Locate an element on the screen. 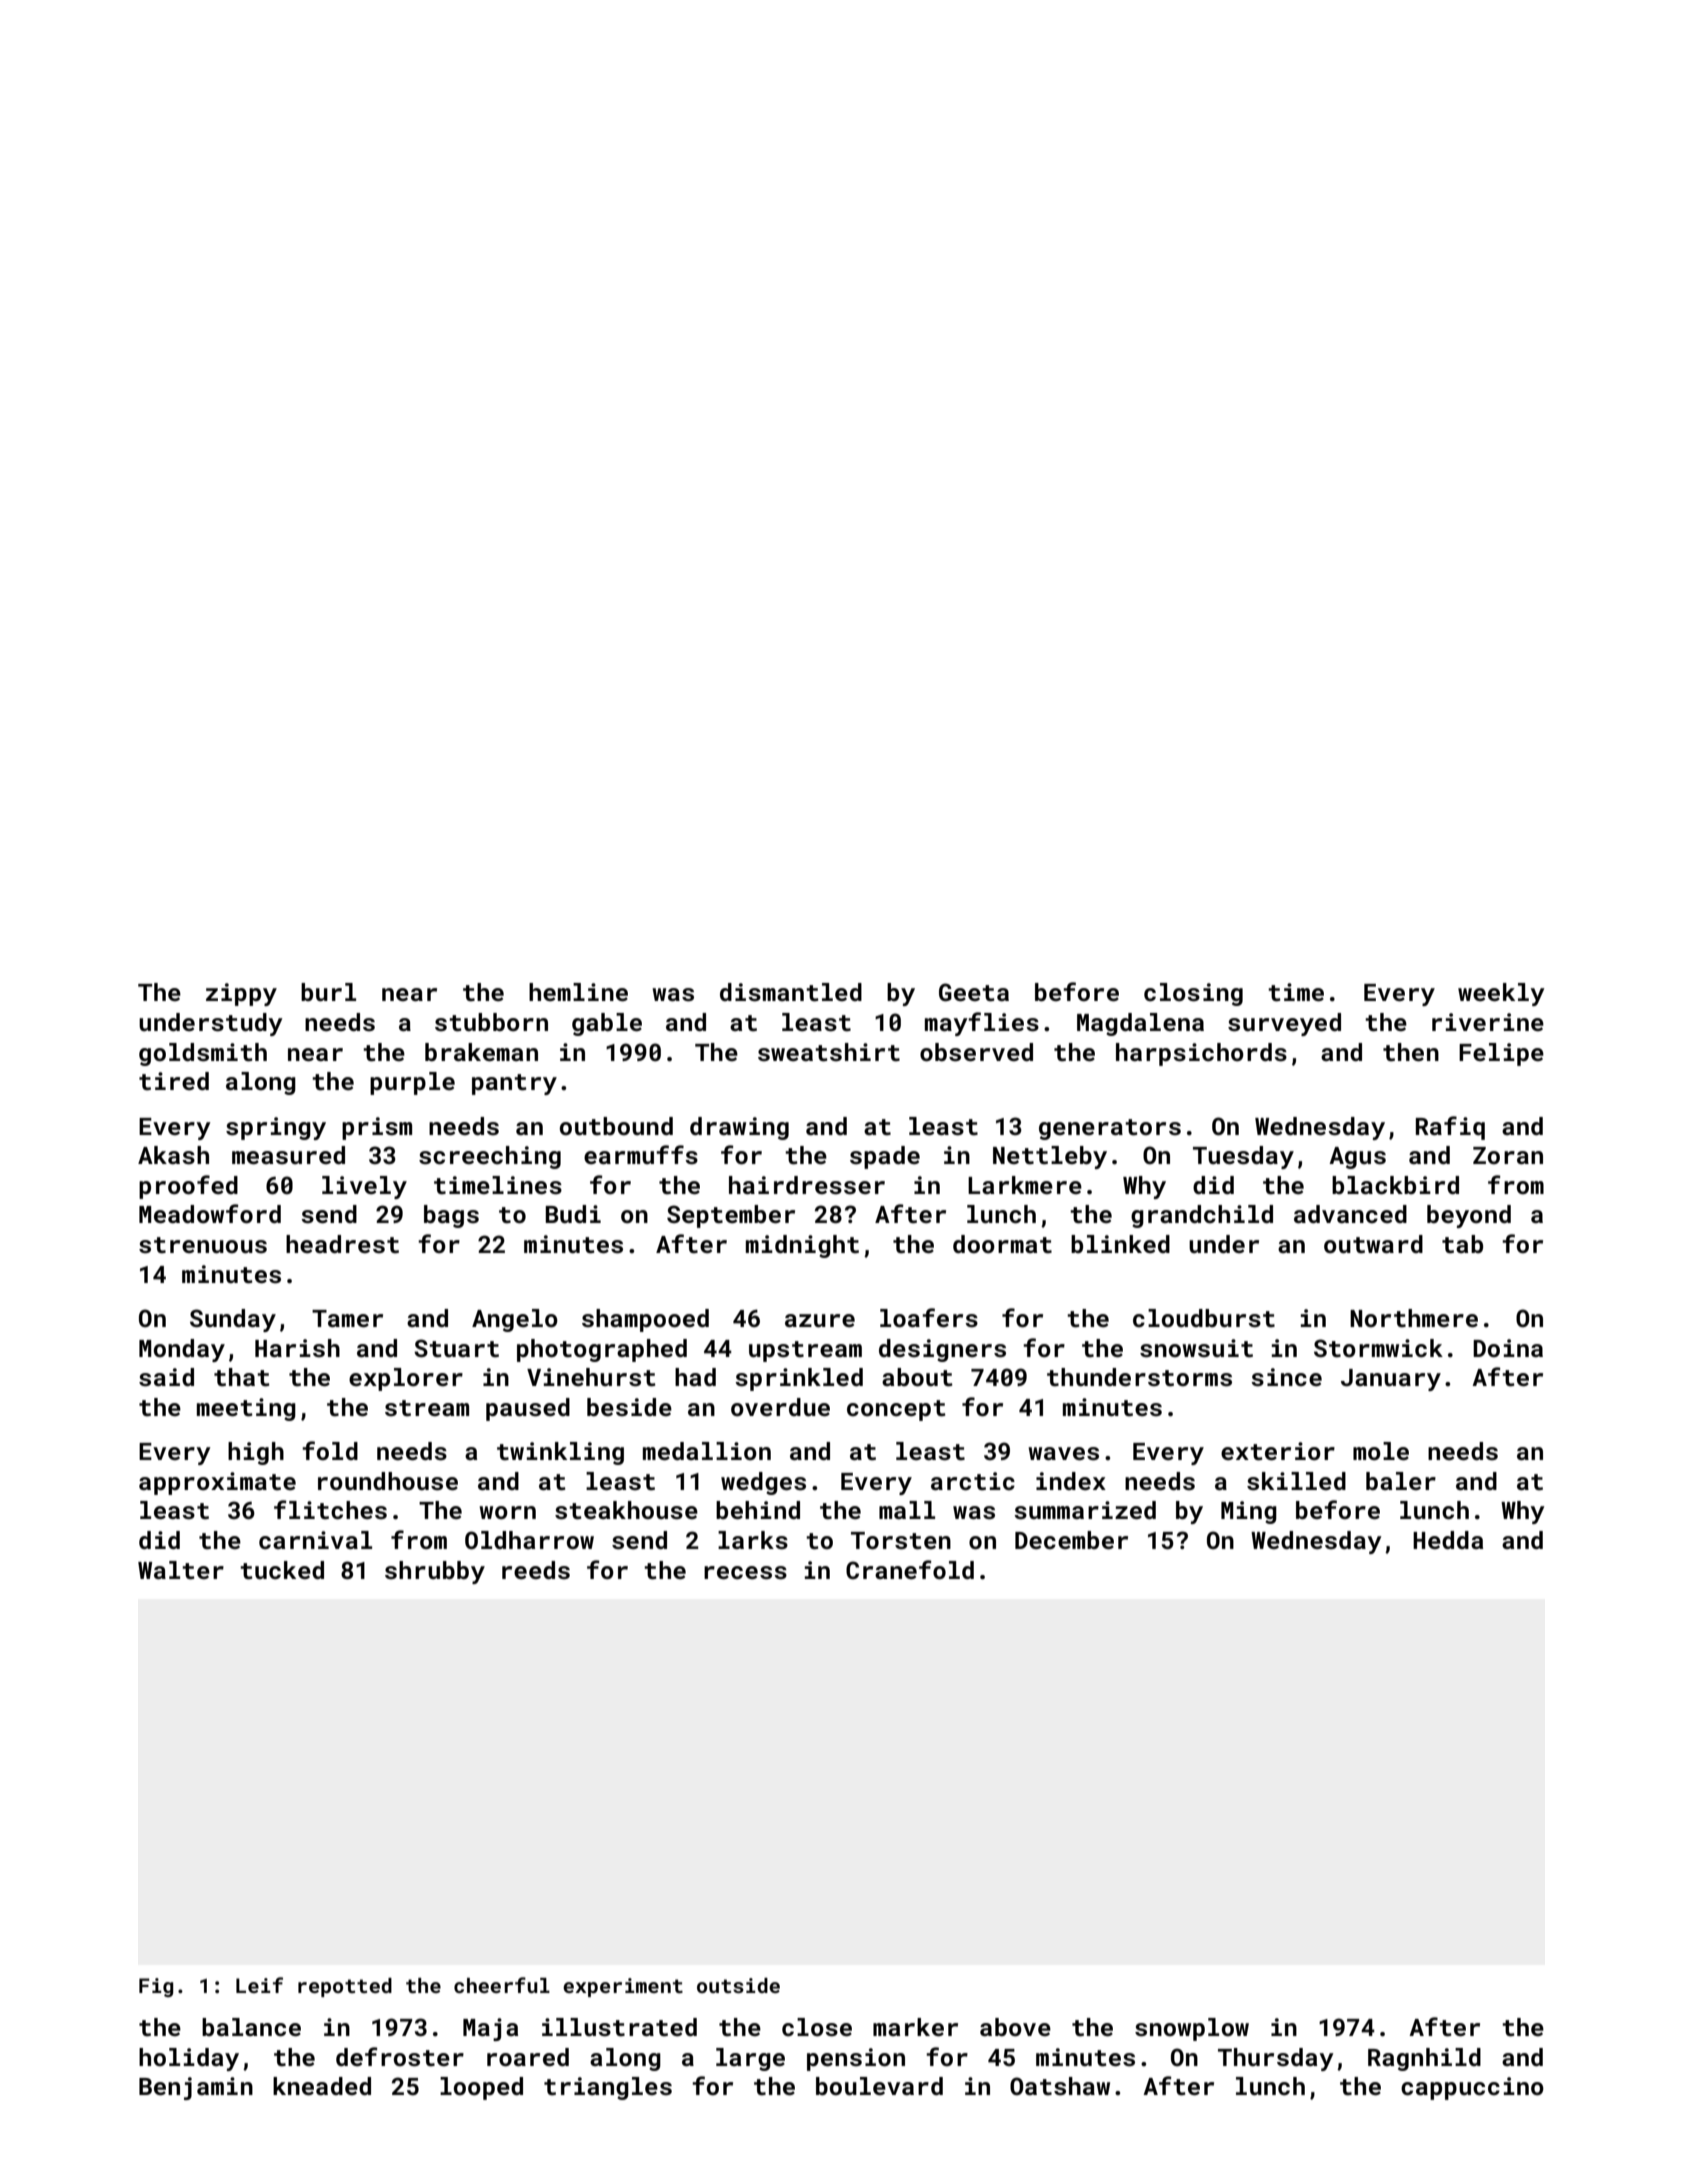 Image resolution: width=1683 pixels, height=2178 pixels. loafers is located at coordinates (929, 1318).
